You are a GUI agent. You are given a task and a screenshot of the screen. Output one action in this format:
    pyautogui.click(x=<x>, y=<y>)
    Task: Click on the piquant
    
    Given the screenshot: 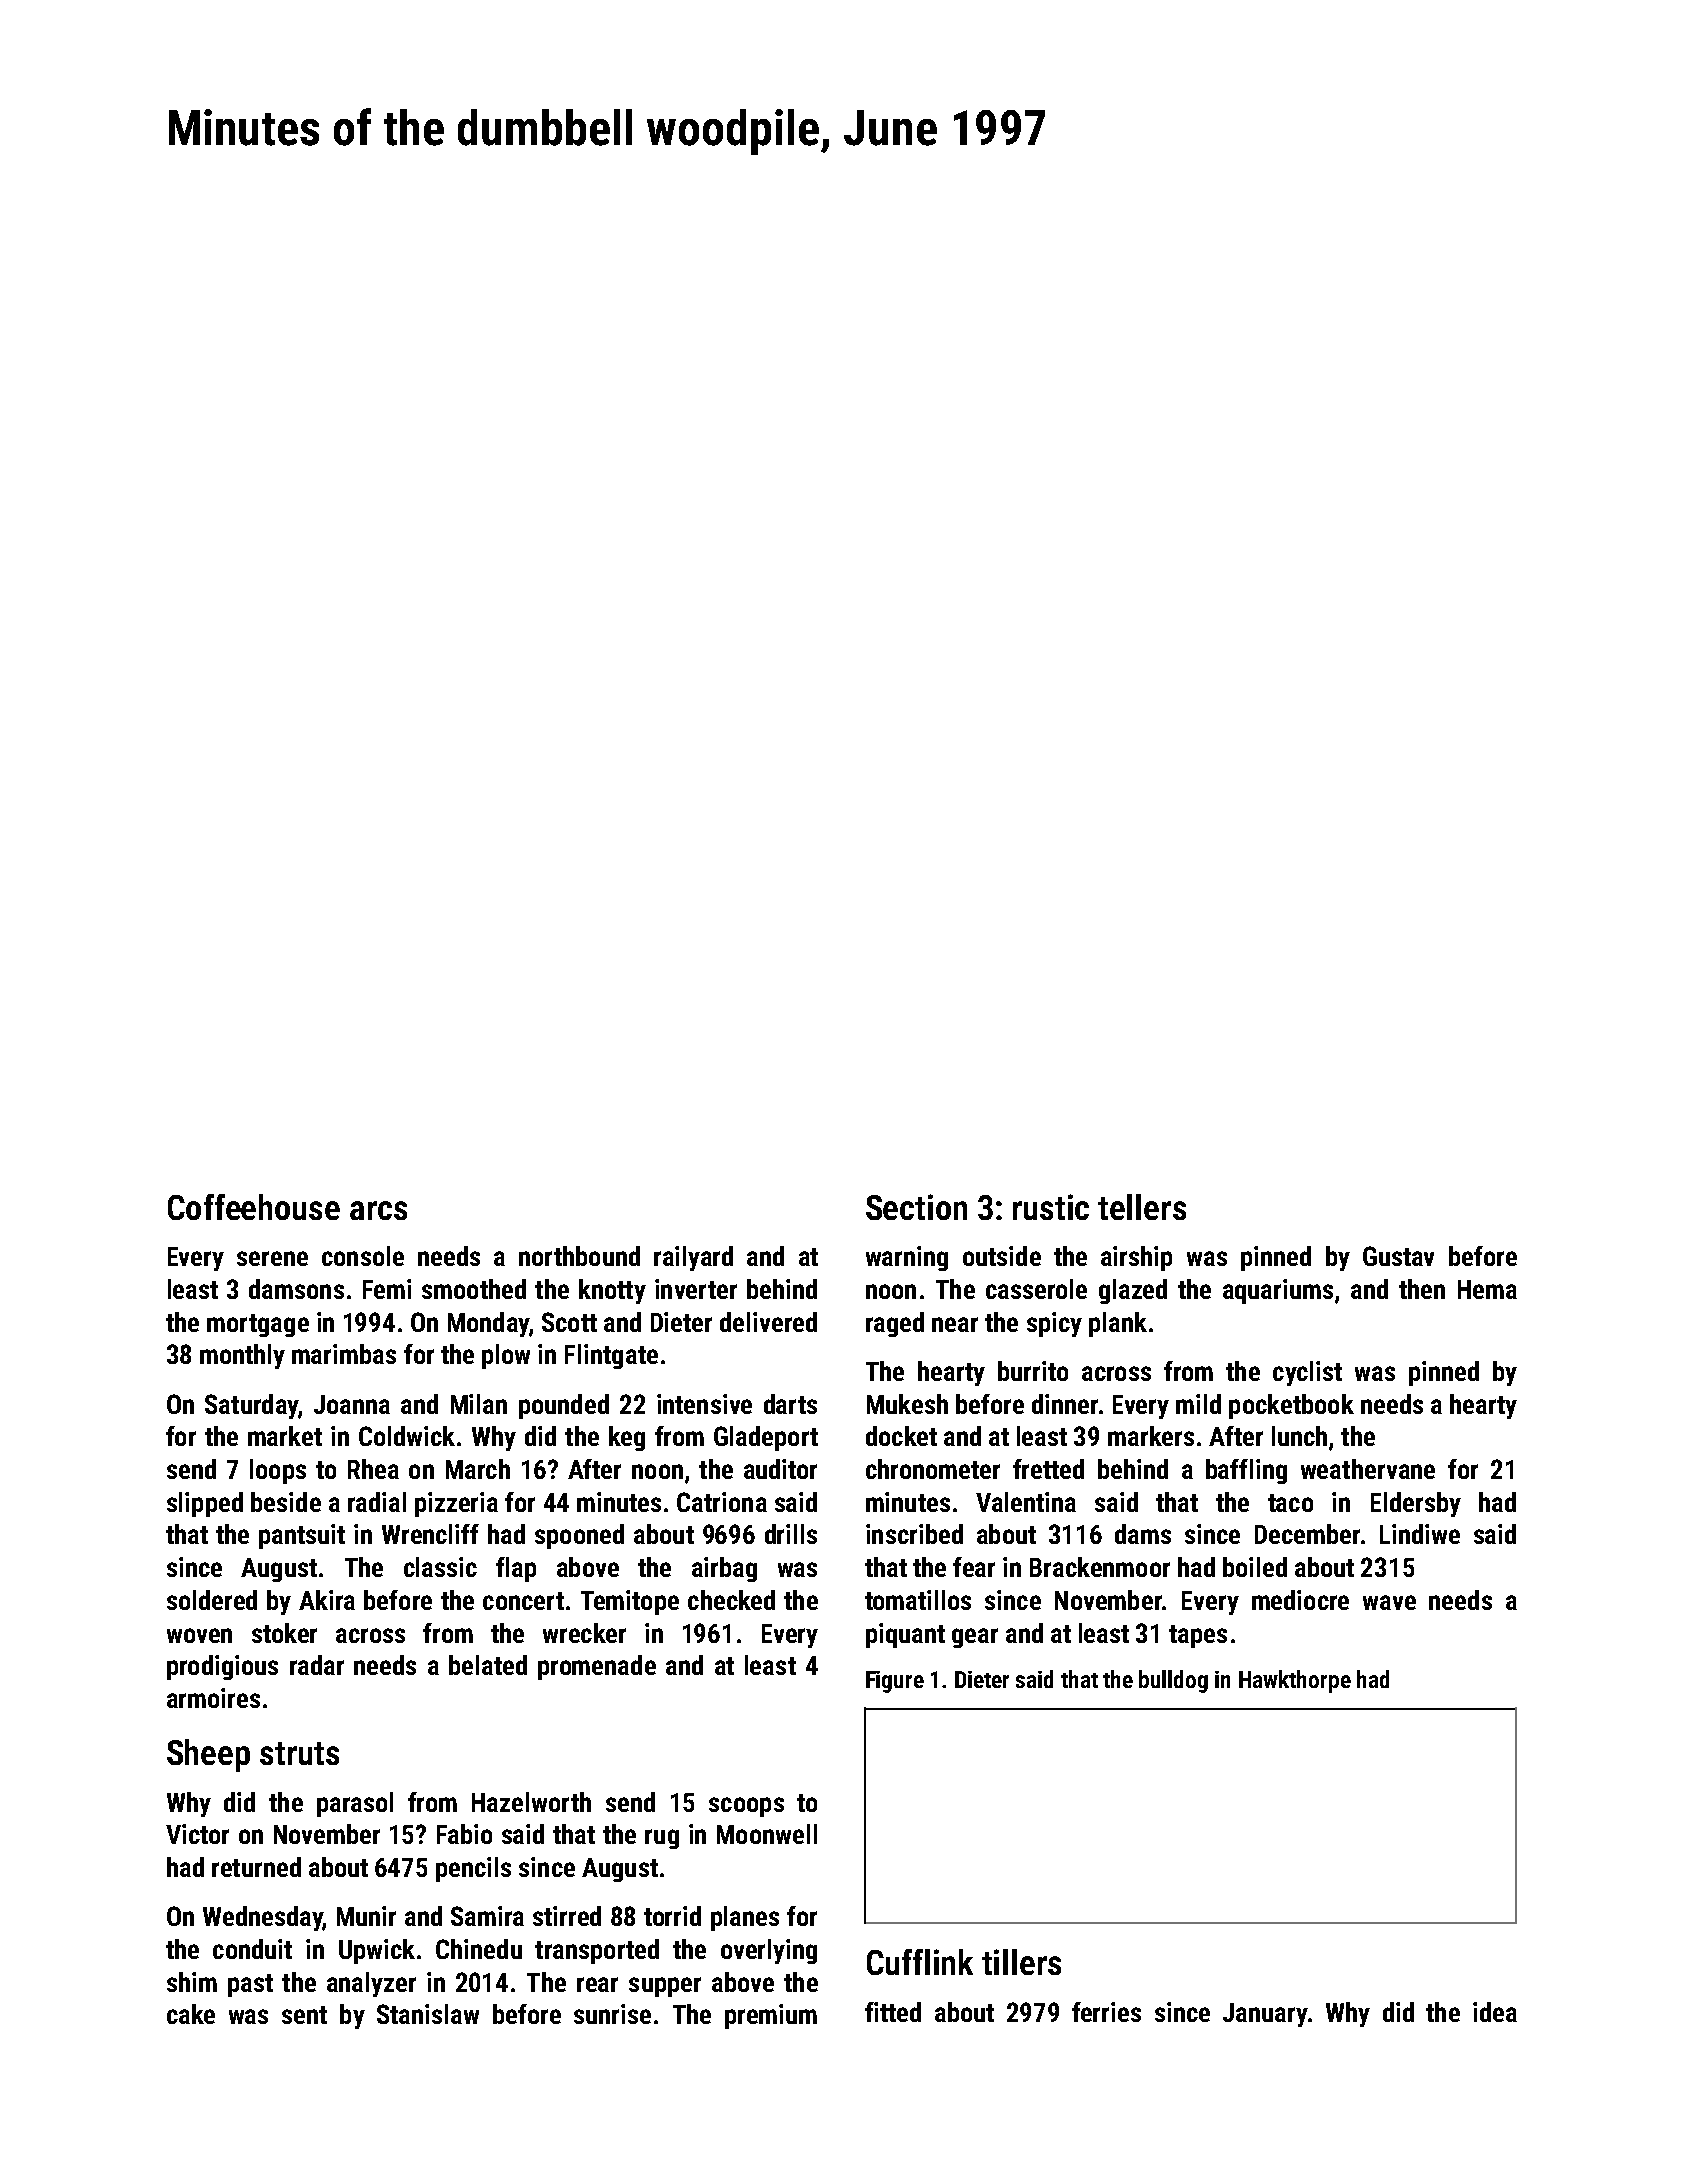 What is the action you would take?
    pyautogui.click(x=905, y=1635)
